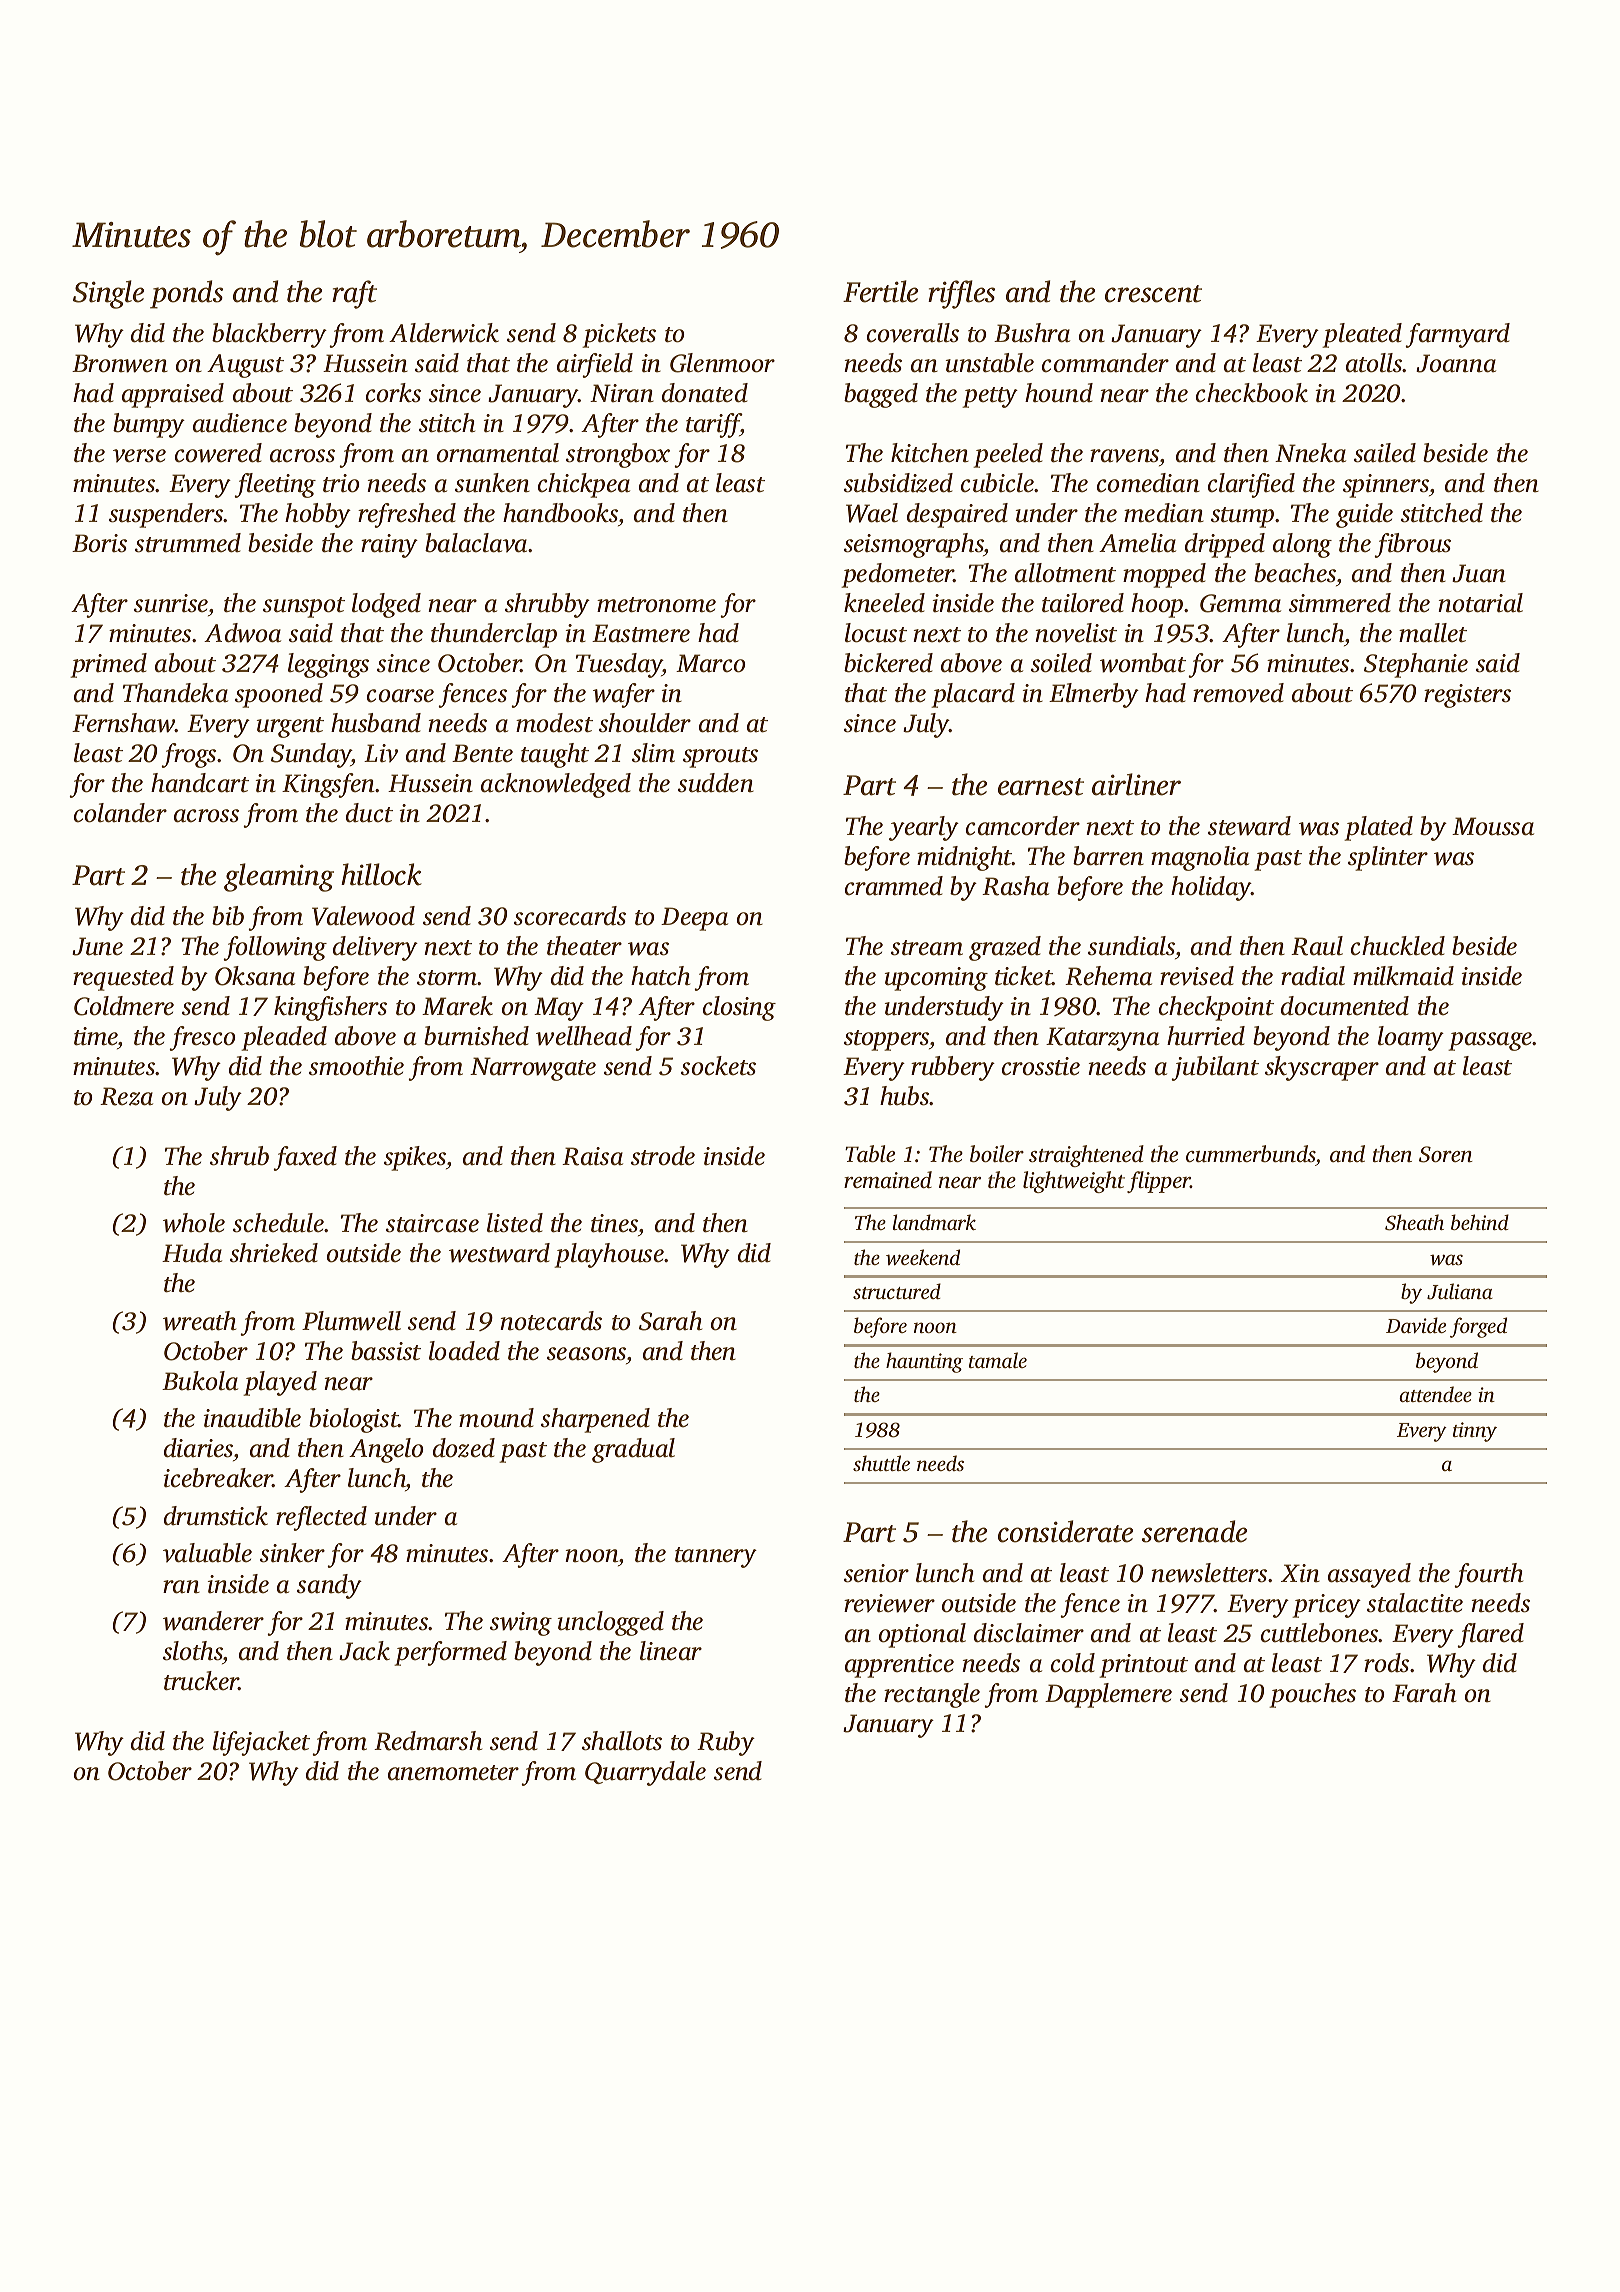 The height and width of the screenshot is (2292, 1620). What do you see at coordinates (1252, 393) in the screenshot?
I see `checkbook` at bounding box center [1252, 393].
